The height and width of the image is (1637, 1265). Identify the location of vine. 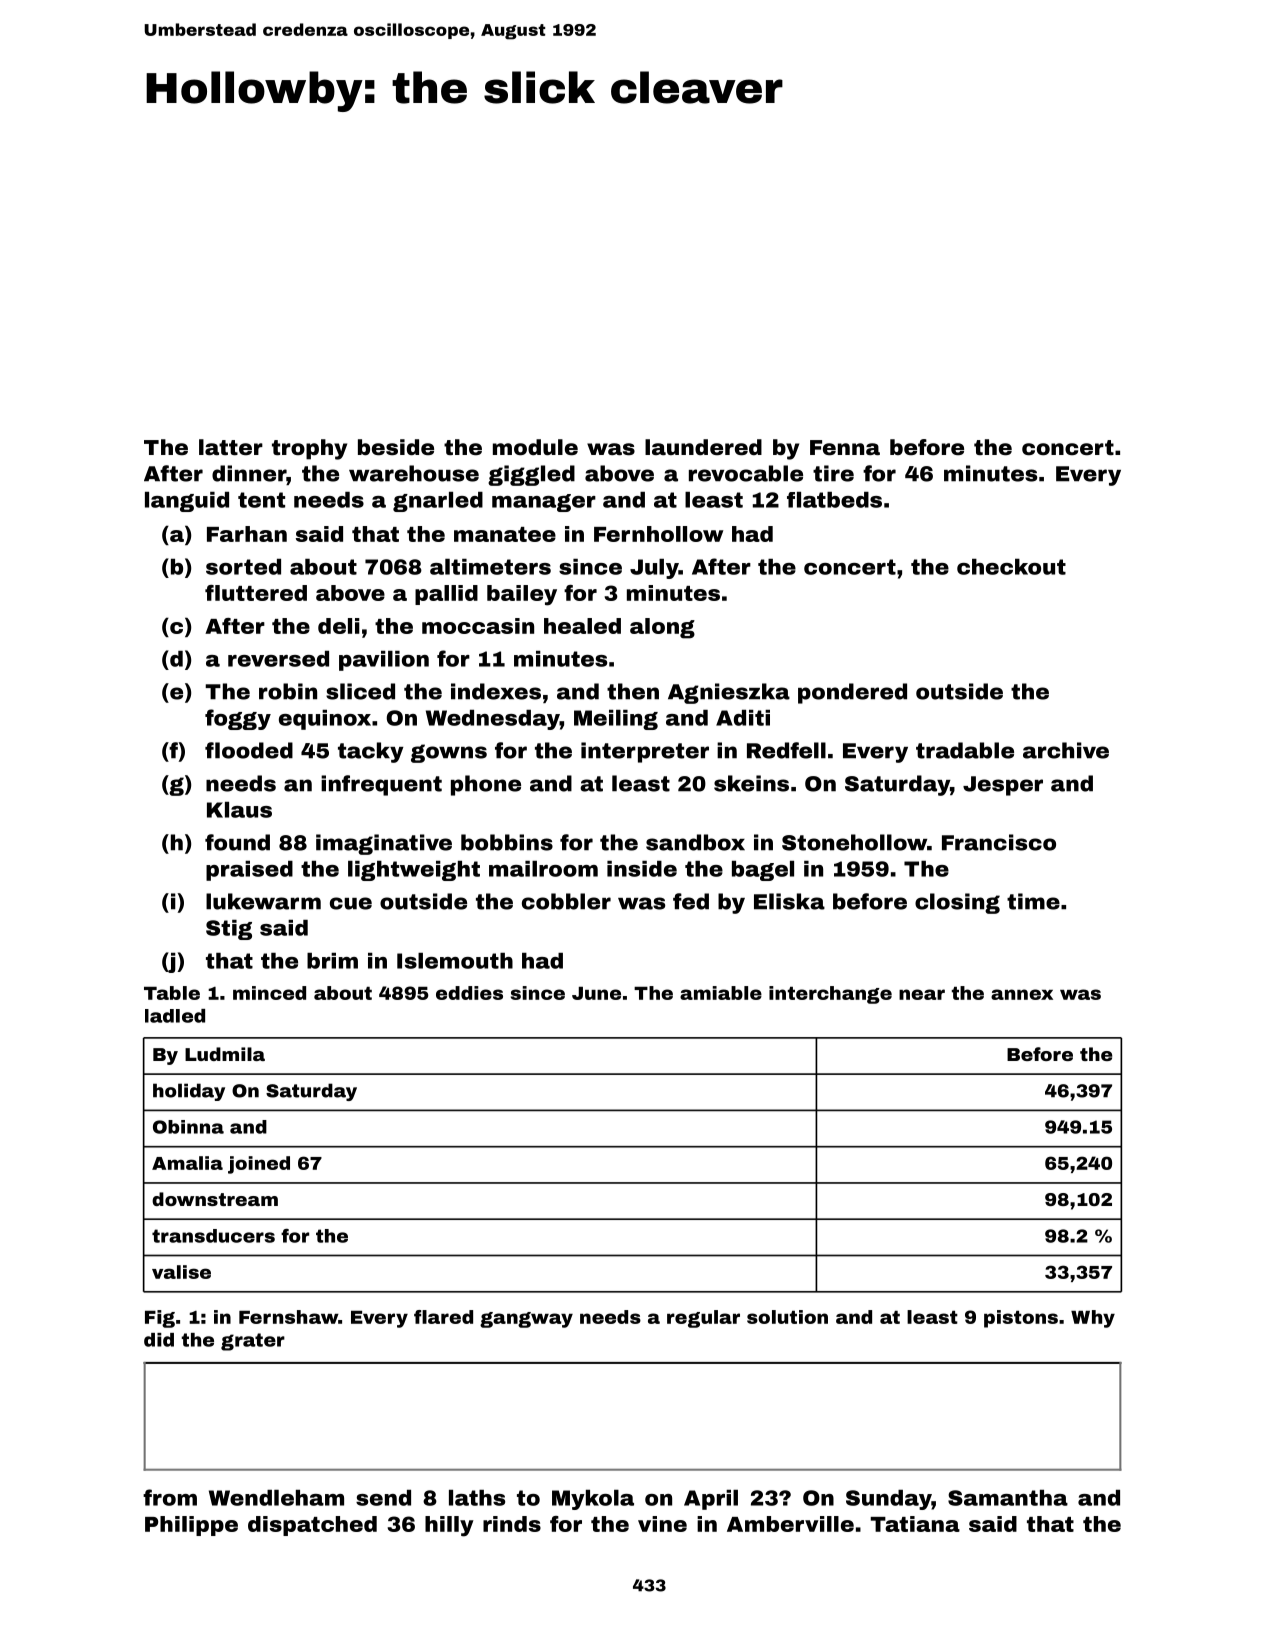
(662, 1524).
